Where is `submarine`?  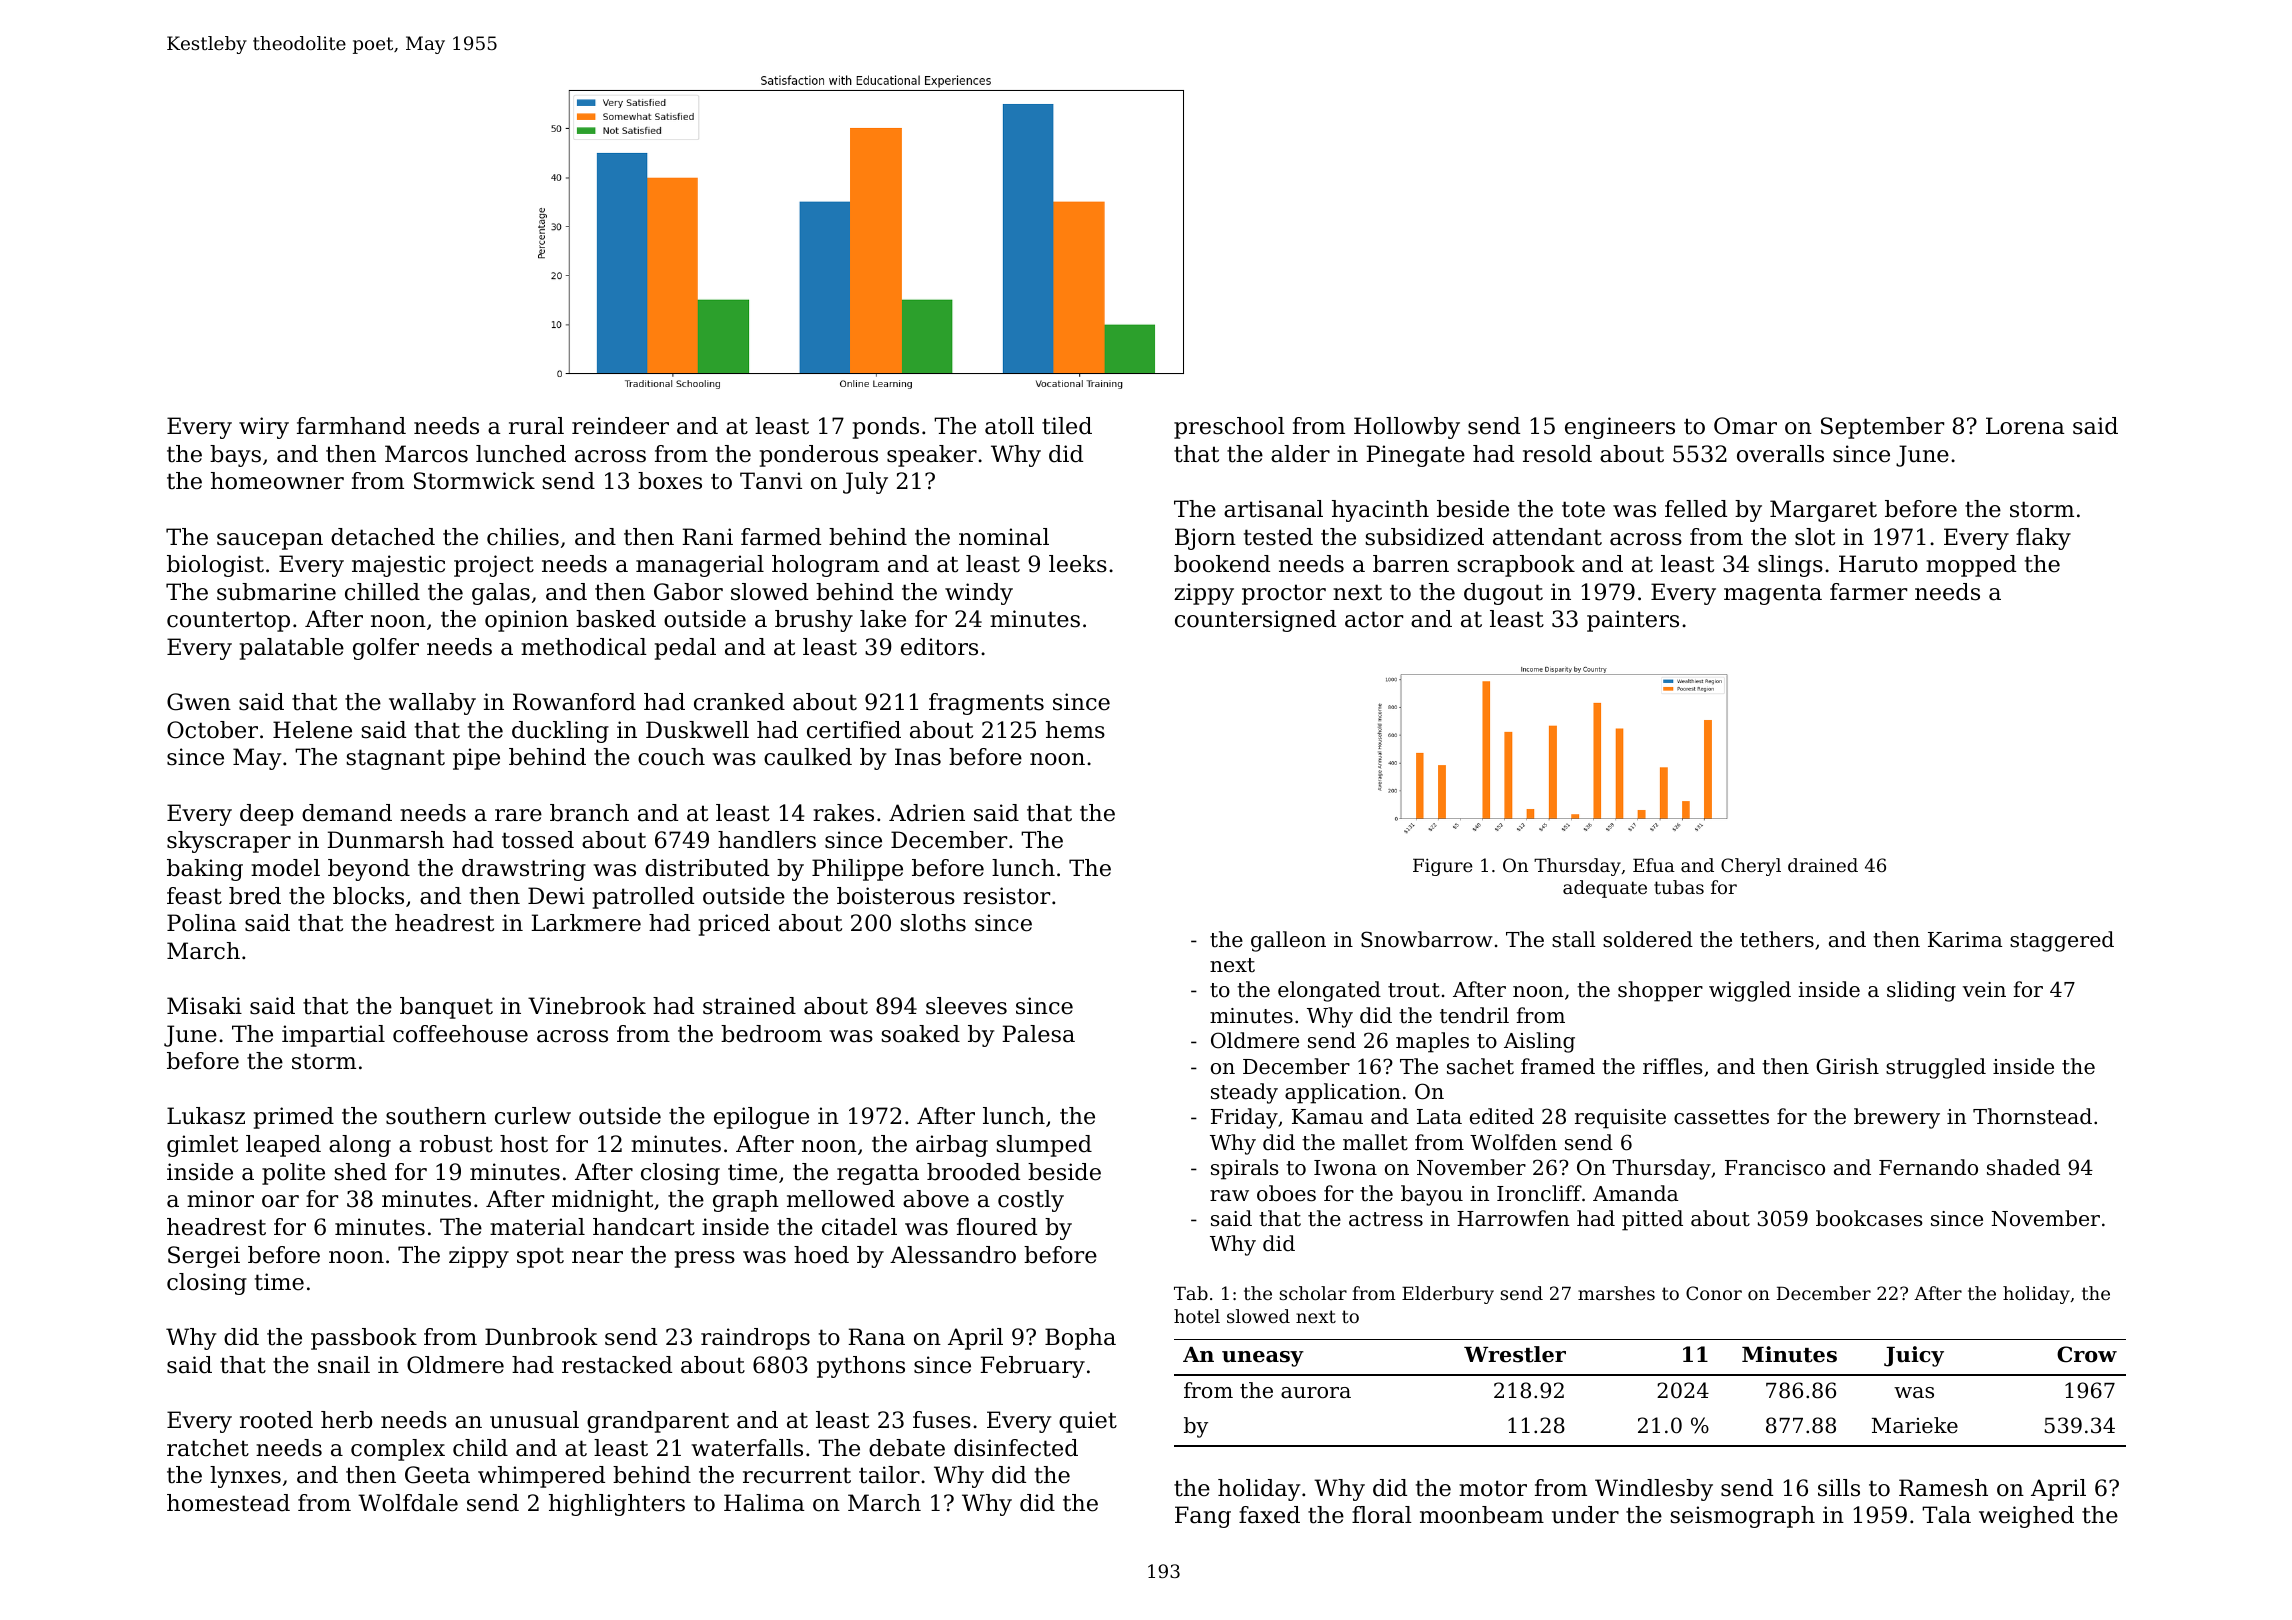
submarine is located at coordinates (276, 592).
